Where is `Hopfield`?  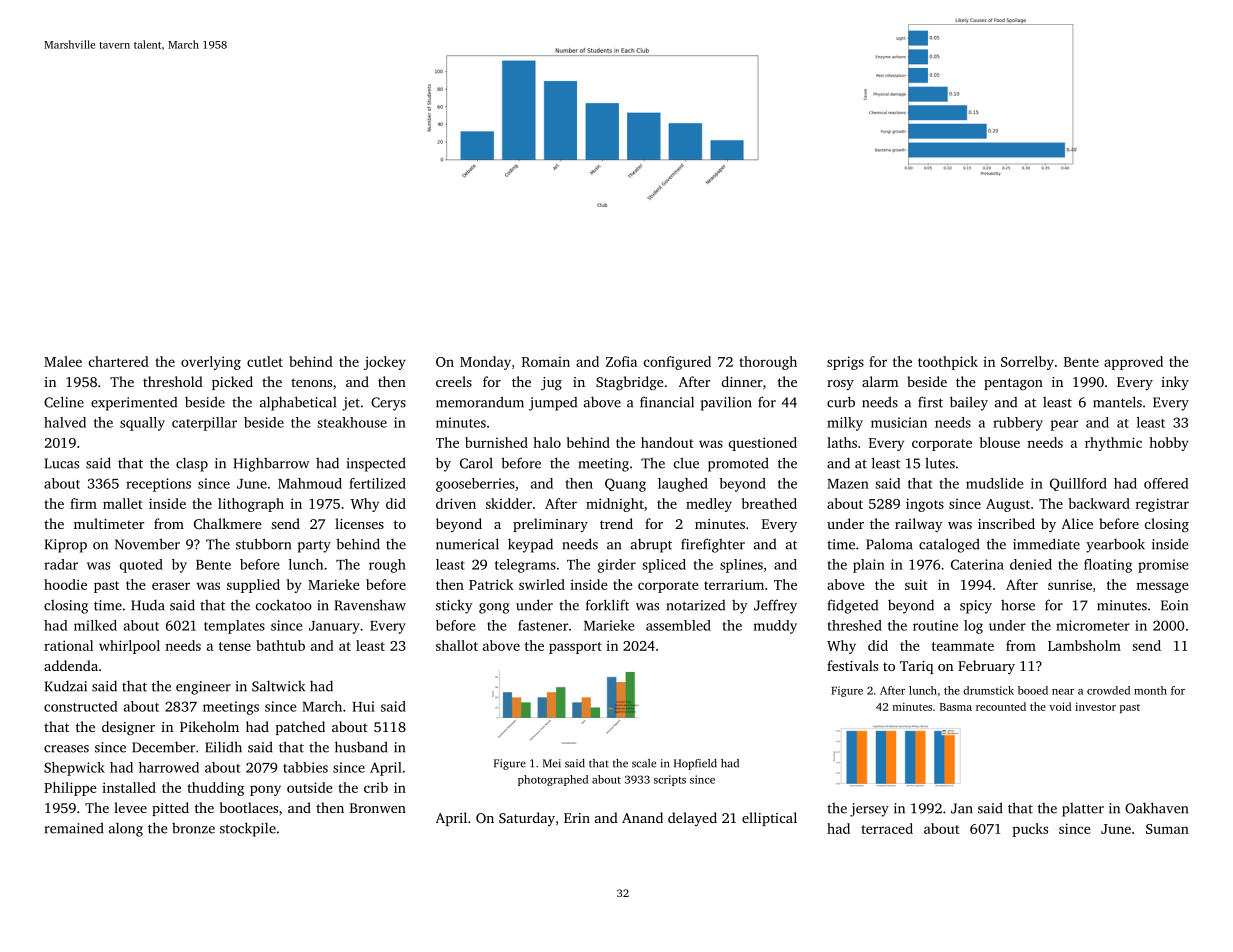 Hopfield is located at coordinates (695, 764).
